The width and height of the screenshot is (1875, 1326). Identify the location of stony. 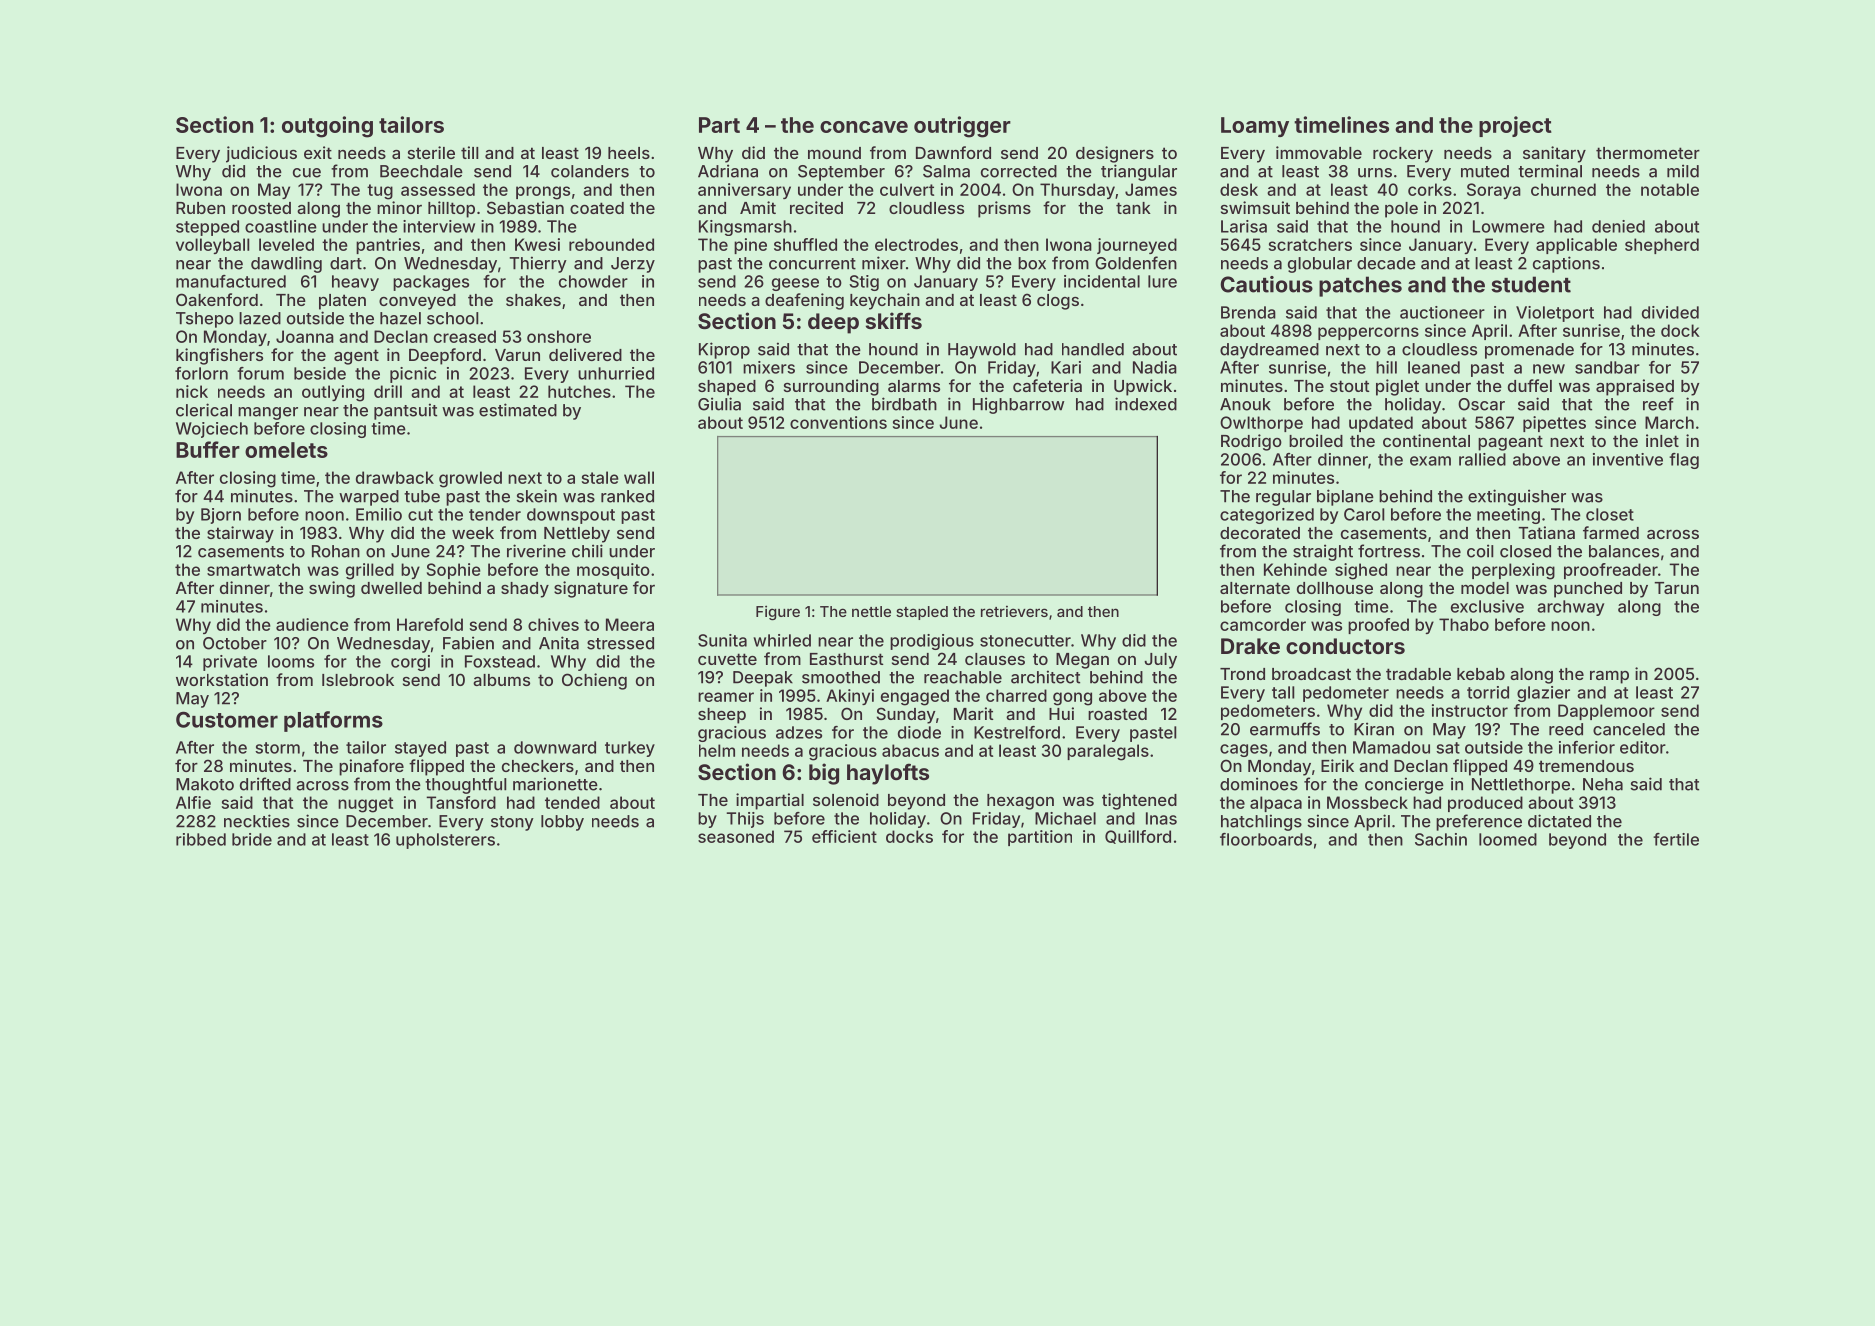
(512, 823).
